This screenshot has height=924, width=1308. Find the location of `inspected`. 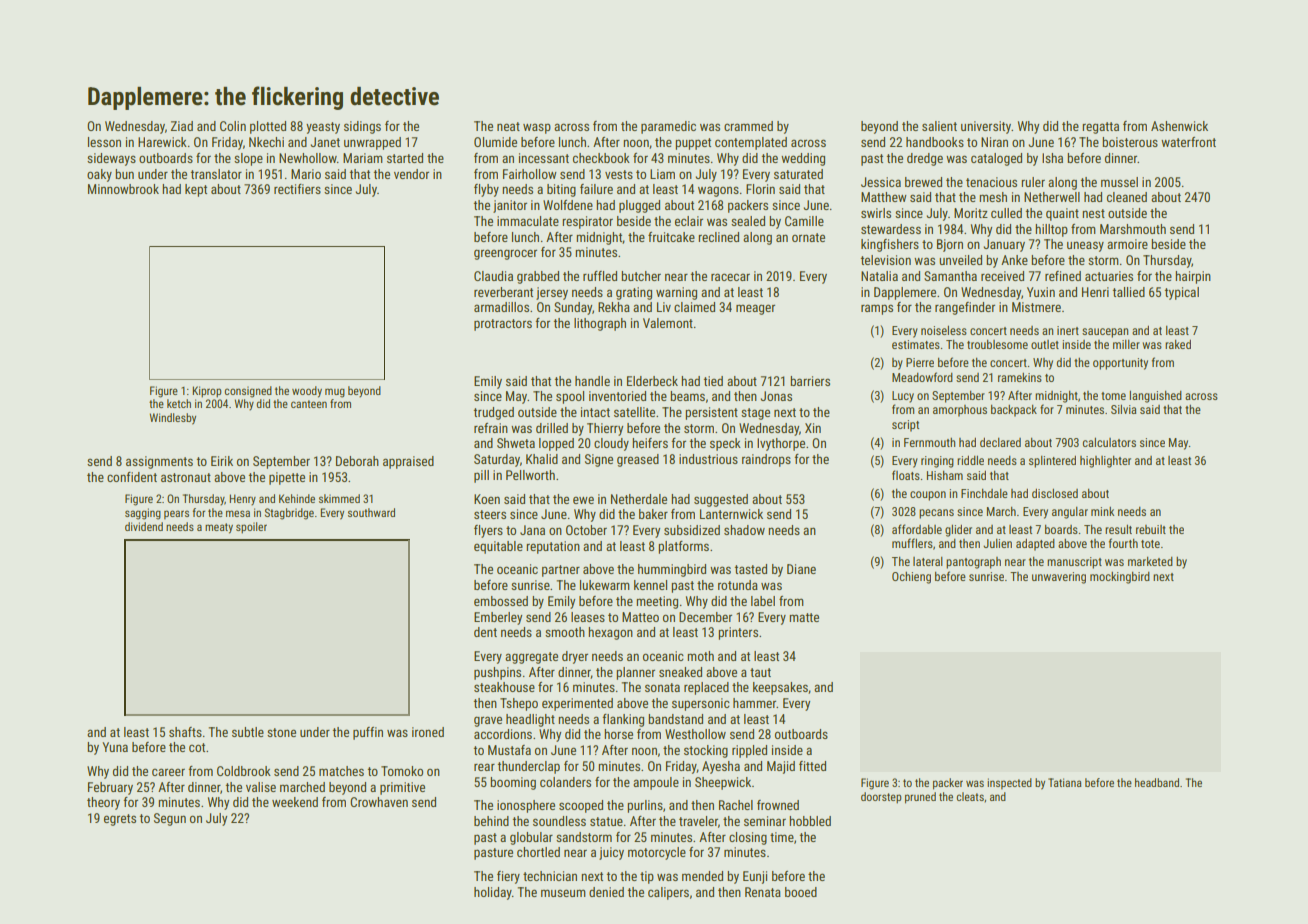

inspected is located at coordinates (1009, 784).
